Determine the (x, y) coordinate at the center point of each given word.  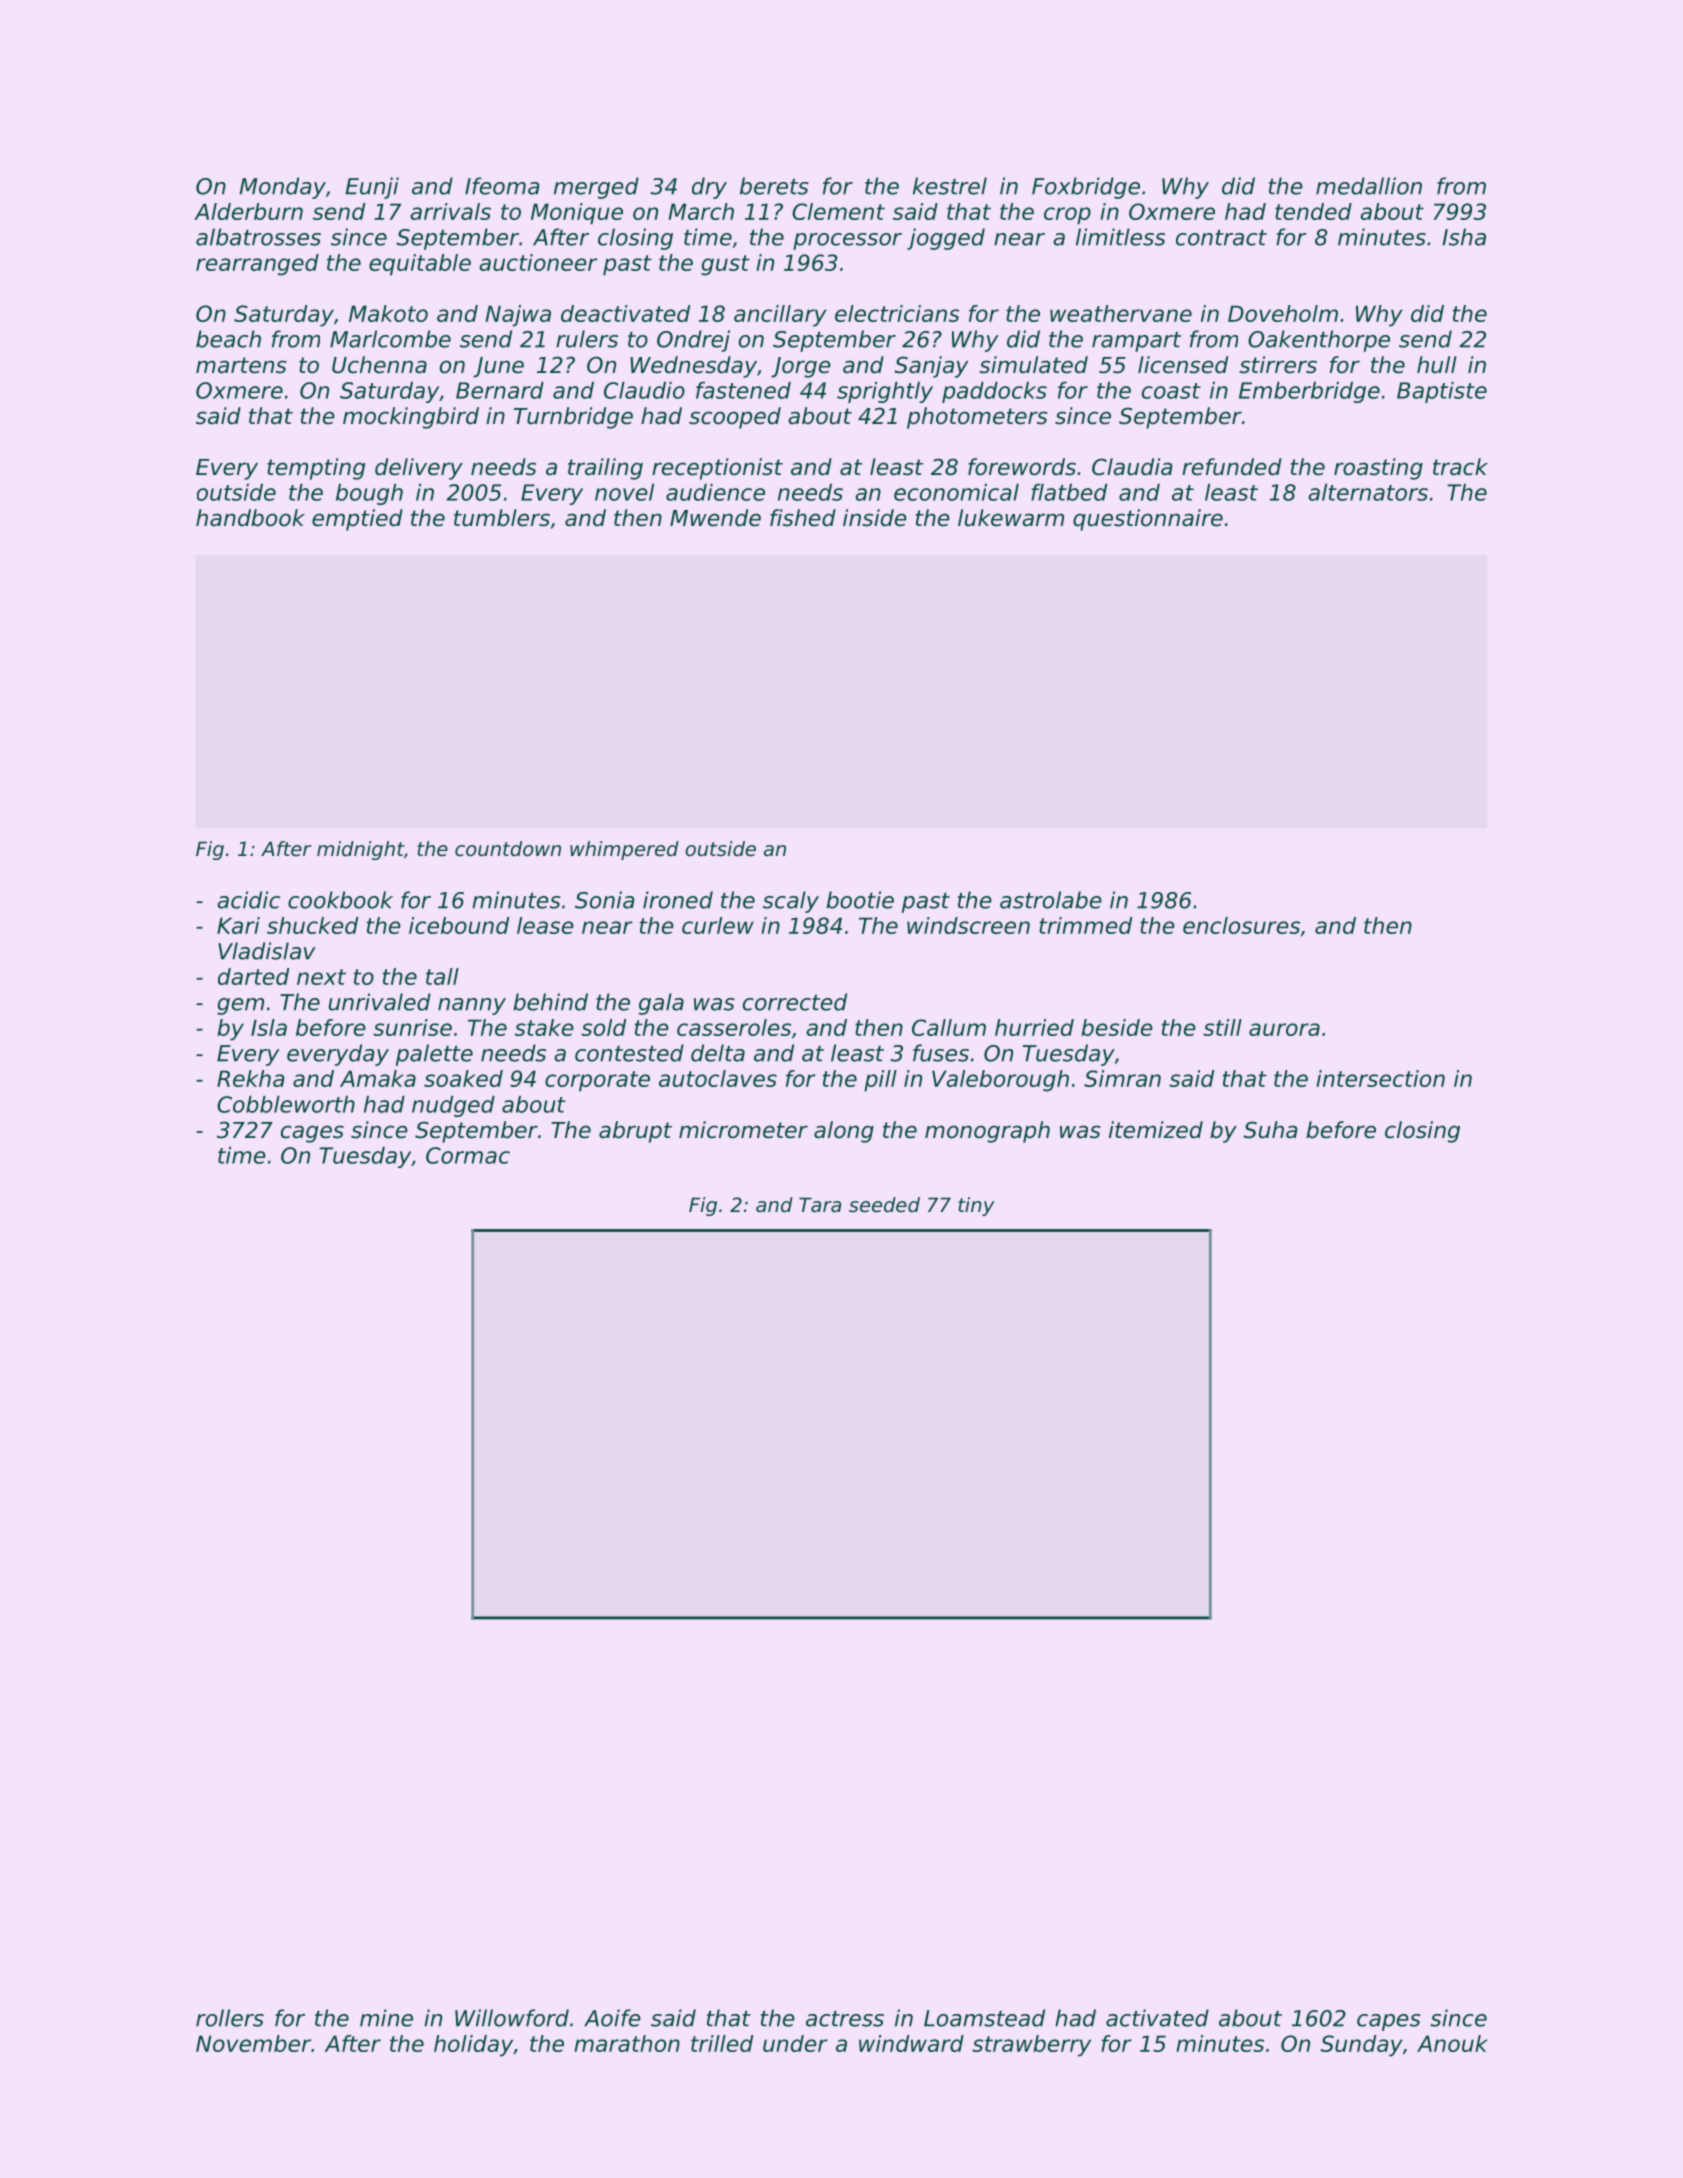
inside (875, 518)
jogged (946, 239)
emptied (357, 520)
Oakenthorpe (1319, 341)
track (1460, 467)
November (253, 2043)
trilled (722, 2043)
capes (1389, 2022)
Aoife (612, 2018)
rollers (230, 2018)
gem (240, 1006)
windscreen (968, 925)
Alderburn (248, 211)
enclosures (1241, 925)
